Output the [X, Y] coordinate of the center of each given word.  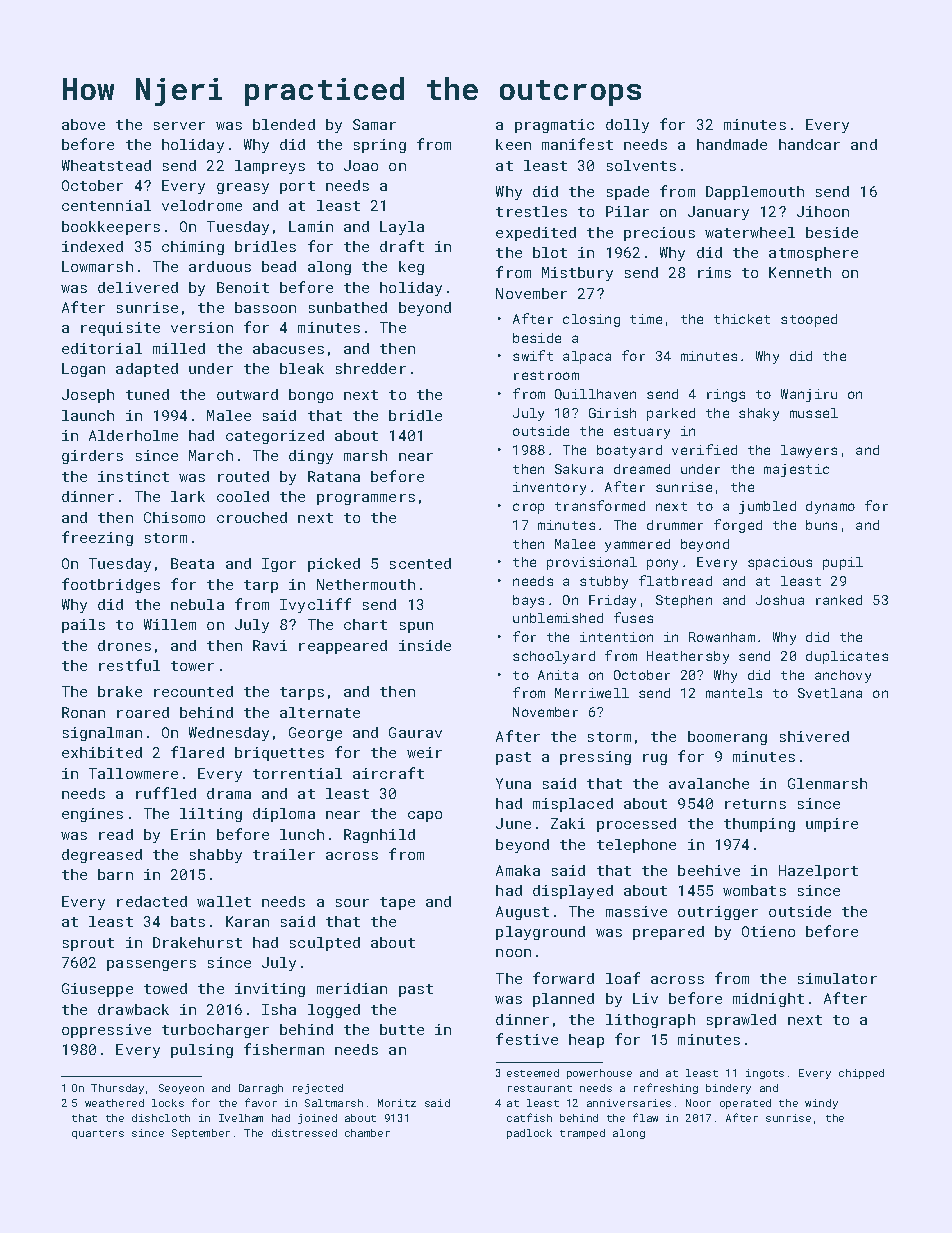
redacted [152, 901]
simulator [837, 978]
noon [513, 953]
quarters [98, 1134]
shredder [371, 368]
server [179, 126]
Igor [279, 565]
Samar [374, 124]
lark [188, 496]
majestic [796, 470]
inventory [549, 488]
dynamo [830, 507]
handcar [809, 144]
